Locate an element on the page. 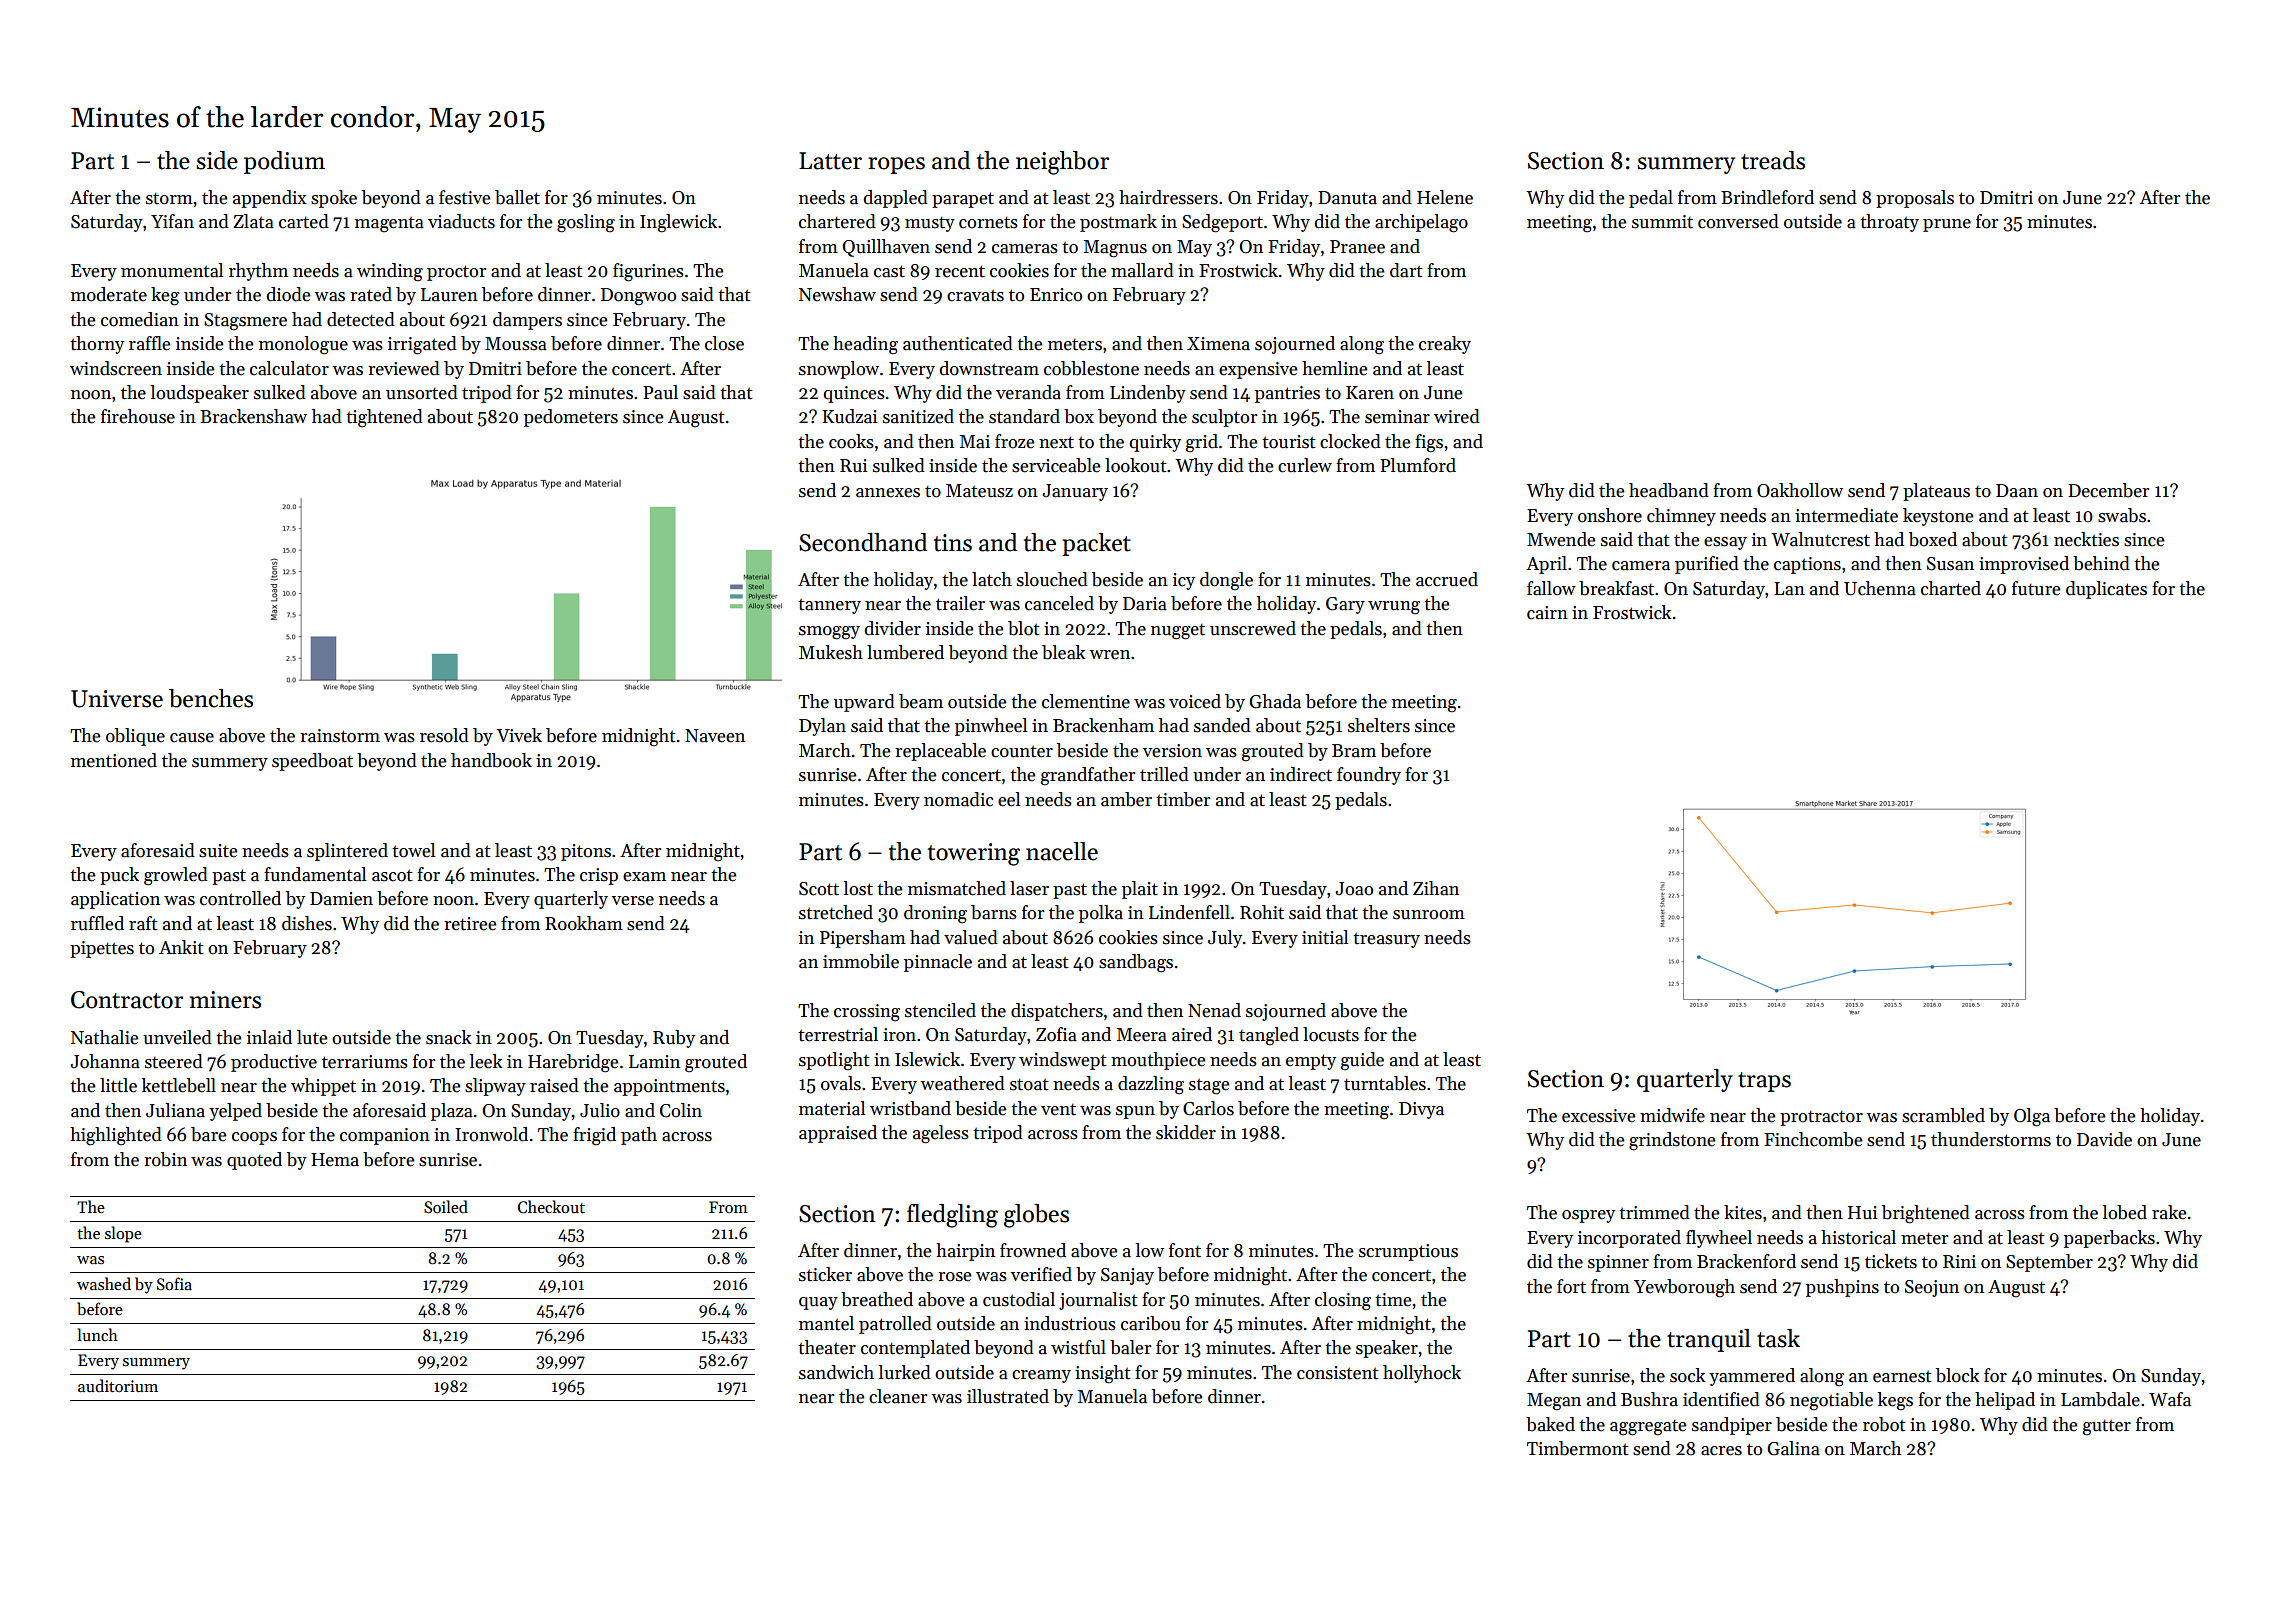  Harebridge is located at coordinates (573, 1063).
